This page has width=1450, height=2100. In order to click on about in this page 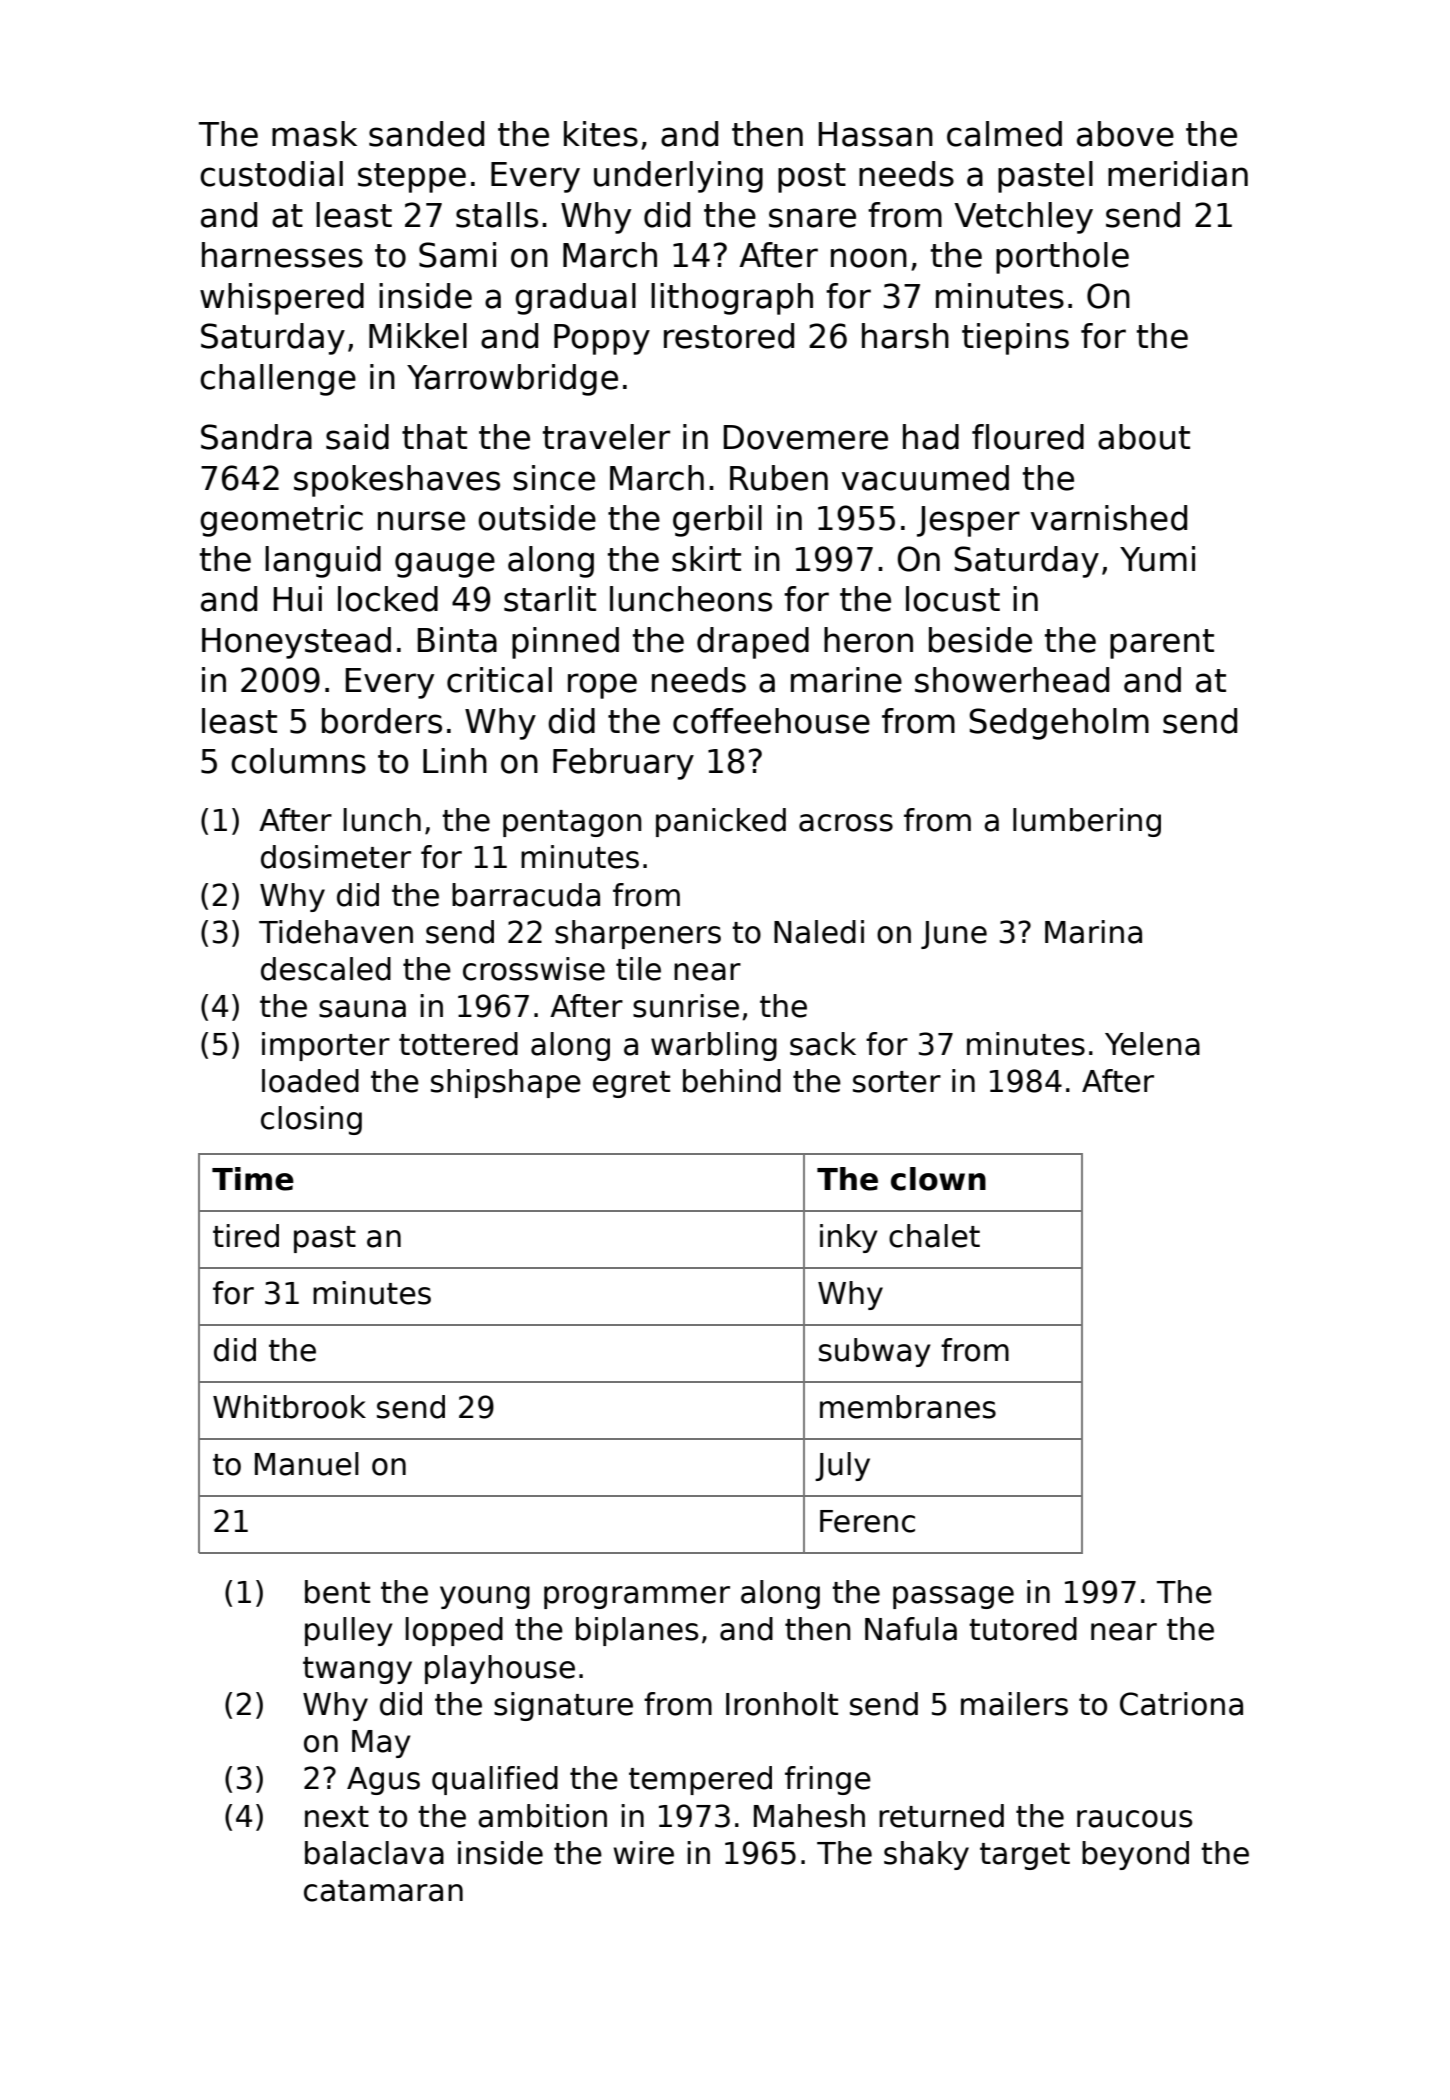, I will do `click(1144, 437)`.
